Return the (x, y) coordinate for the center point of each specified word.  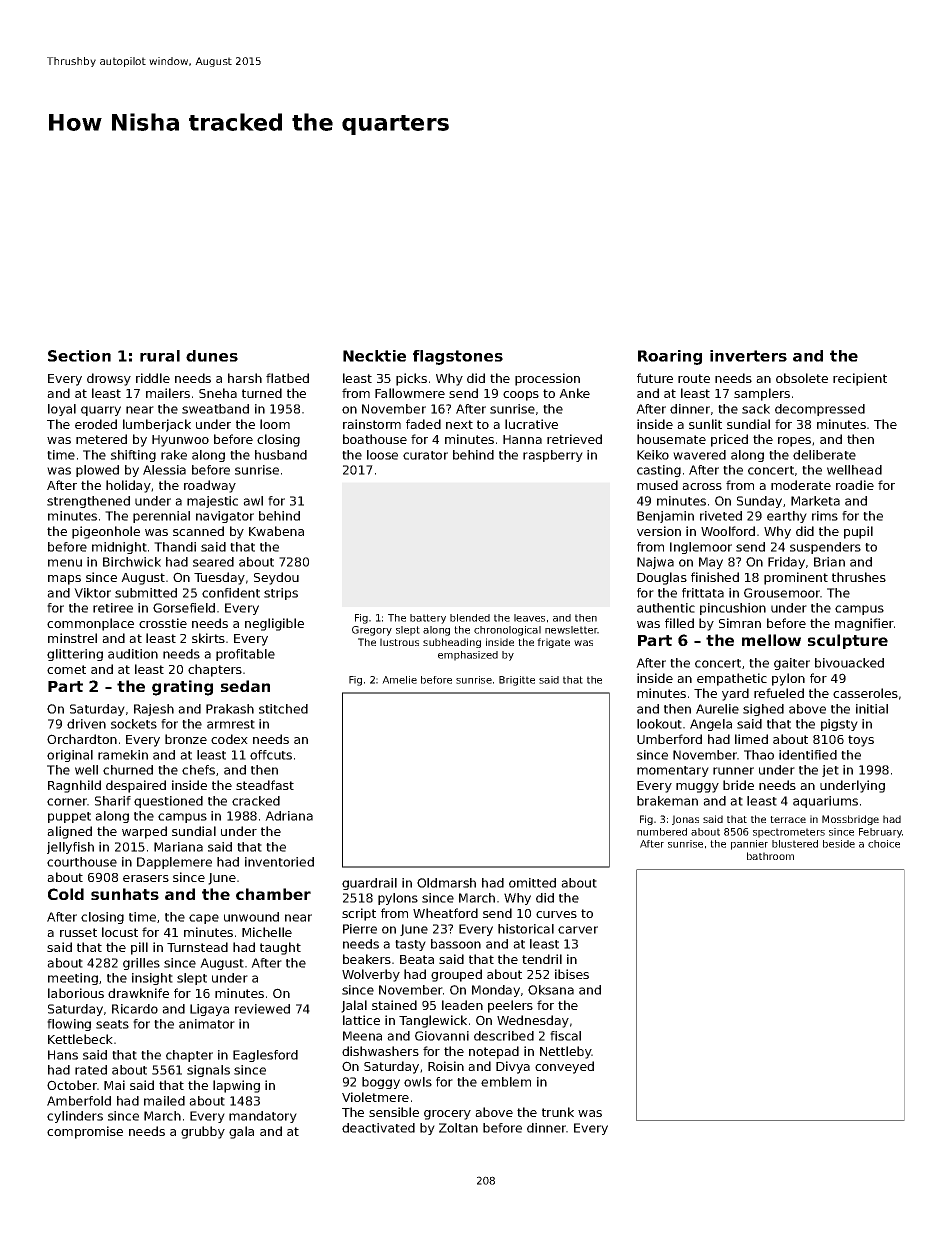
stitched (283, 709)
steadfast (265, 785)
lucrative (531, 424)
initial (872, 709)
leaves (529, 618)
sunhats (125, 894)
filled (679, 623)
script (359, 914)
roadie (855, 485)
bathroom (770, 856)
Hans (63, 1055)
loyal (62, 410)
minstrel (72, 638)
